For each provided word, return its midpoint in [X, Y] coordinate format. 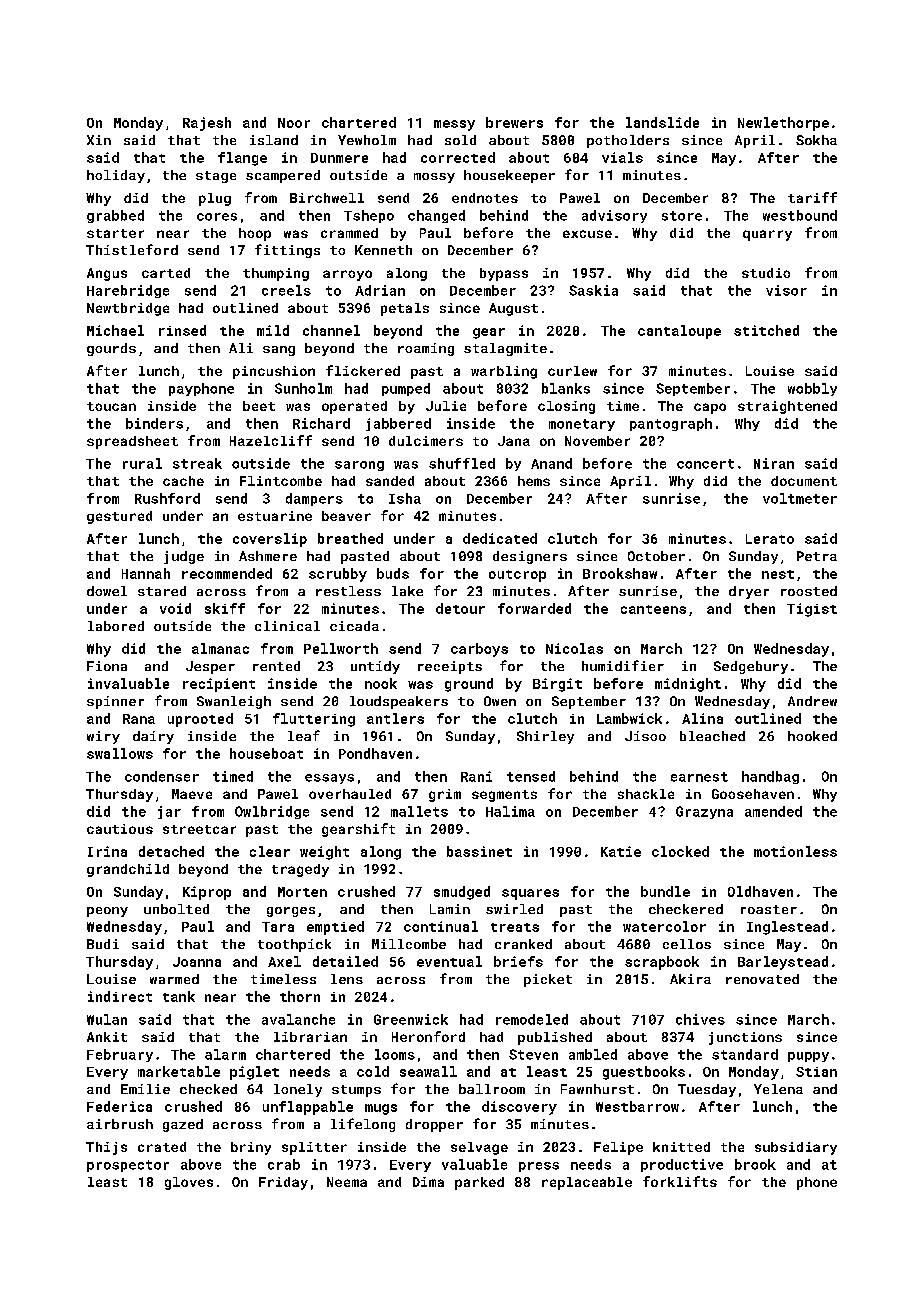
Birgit [557, 685]
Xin [99, 140]
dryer [749, 592]
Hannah [146, 573]
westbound [800, 215]
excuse [587, 234]
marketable [179, 1071]
